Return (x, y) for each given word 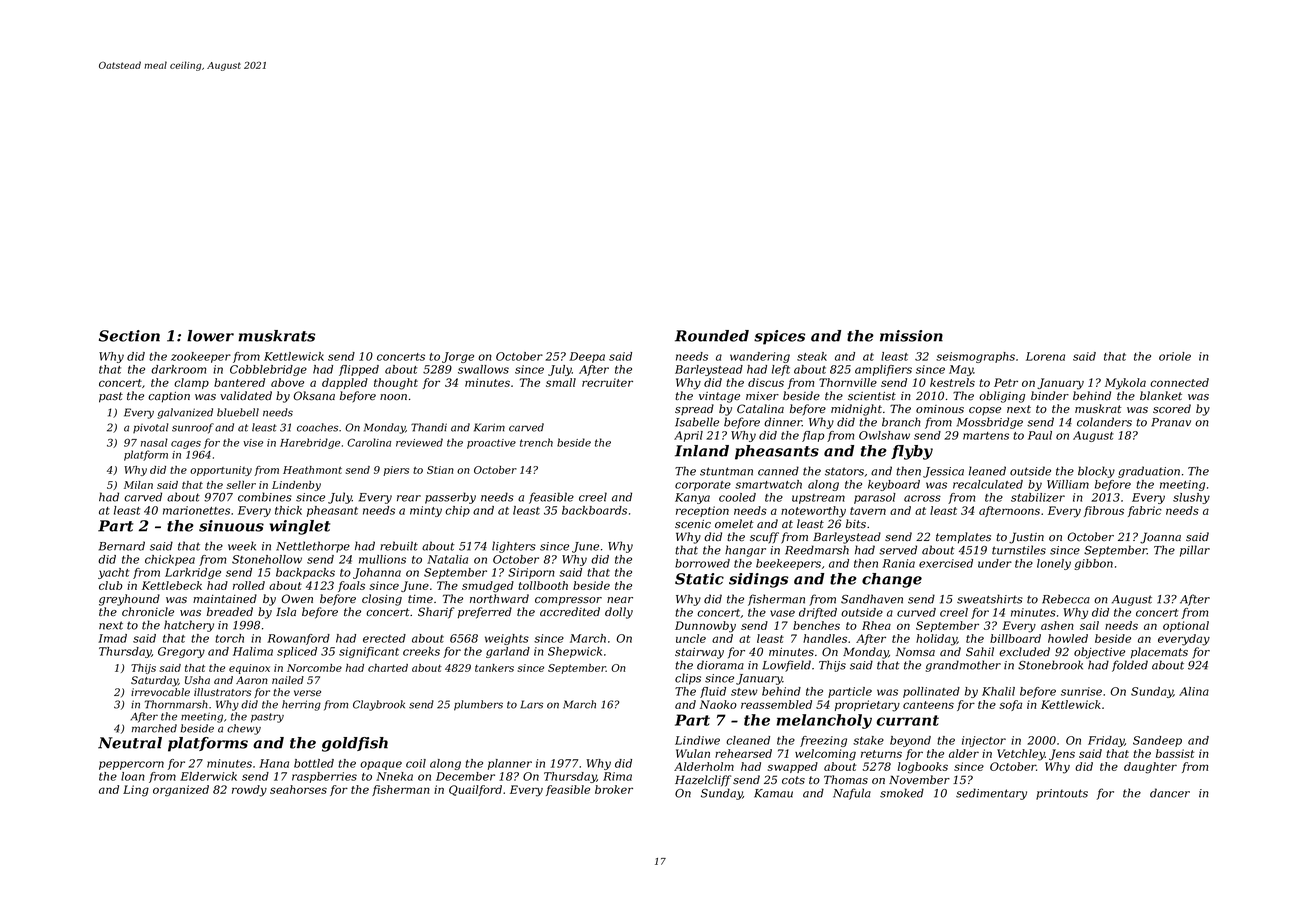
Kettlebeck (172, 585)
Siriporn (531, 573)
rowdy (249, 791)
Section (129, 336)
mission (911, 336)
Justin (1026, 538)
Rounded (712, 336)
